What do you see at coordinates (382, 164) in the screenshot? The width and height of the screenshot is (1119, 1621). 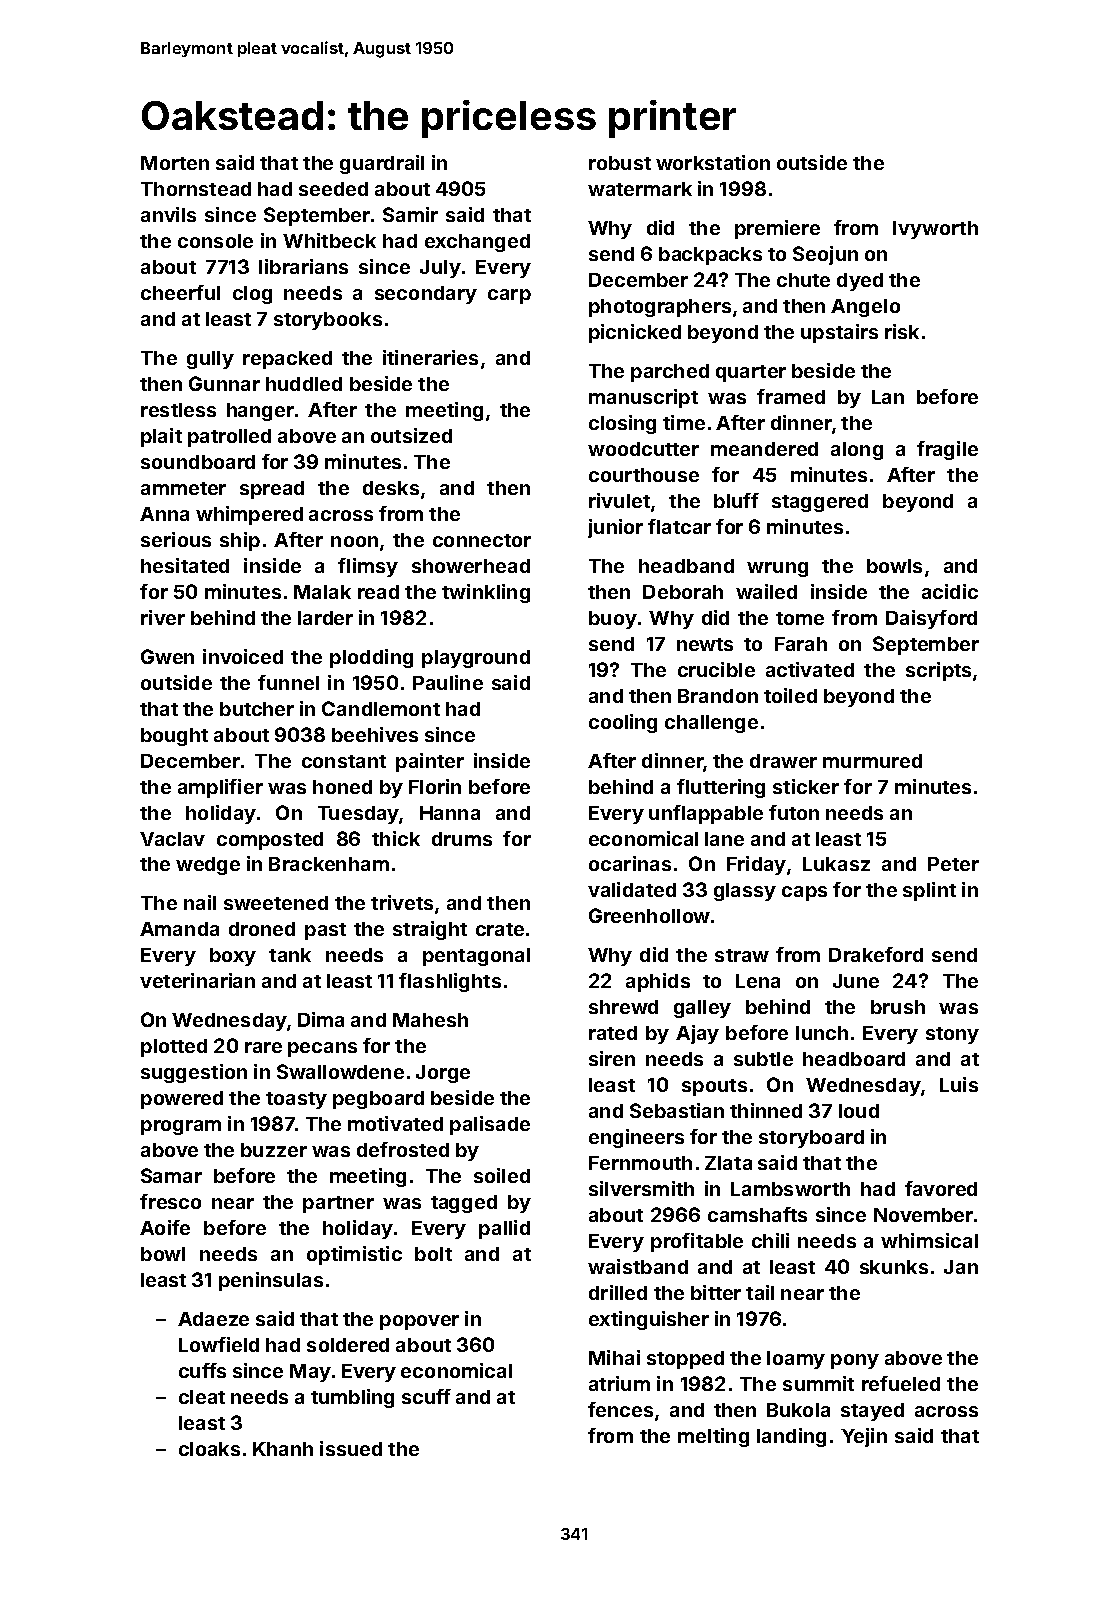 I see `guardrail` at bounding box center [382, 164].
